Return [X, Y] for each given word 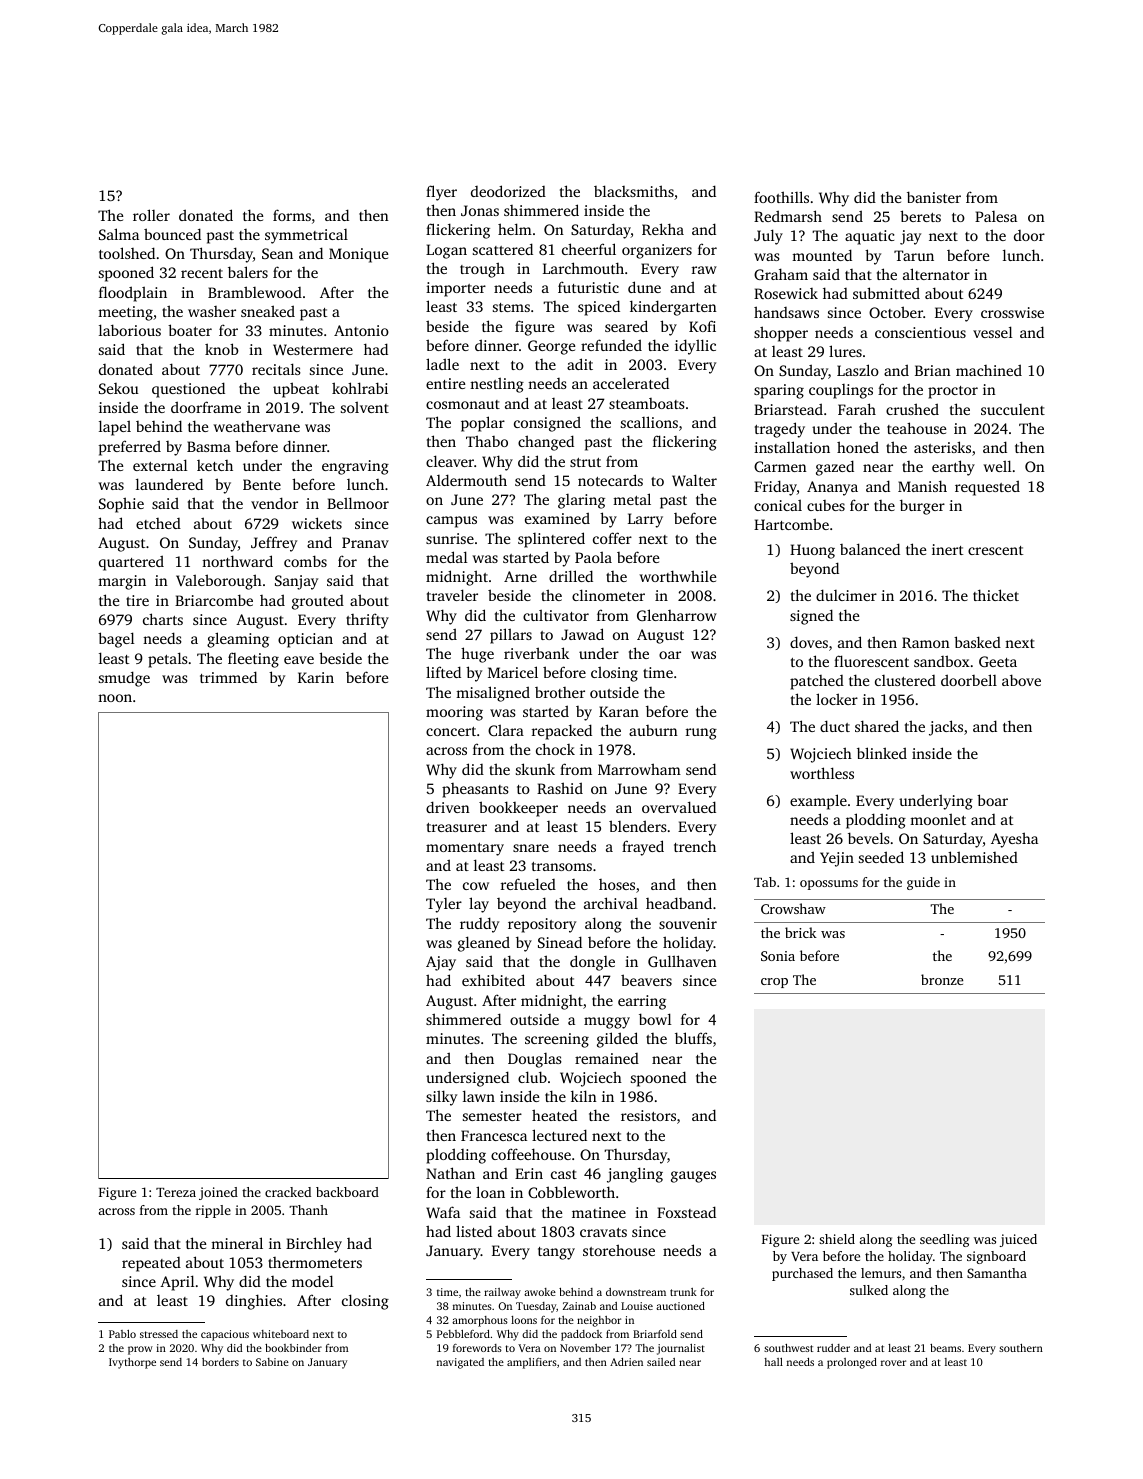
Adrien [626, 1362]
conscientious [920, 332]
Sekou [119, 388]
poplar [483, 424]
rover [893, 1363]
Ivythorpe [132, 1363]
